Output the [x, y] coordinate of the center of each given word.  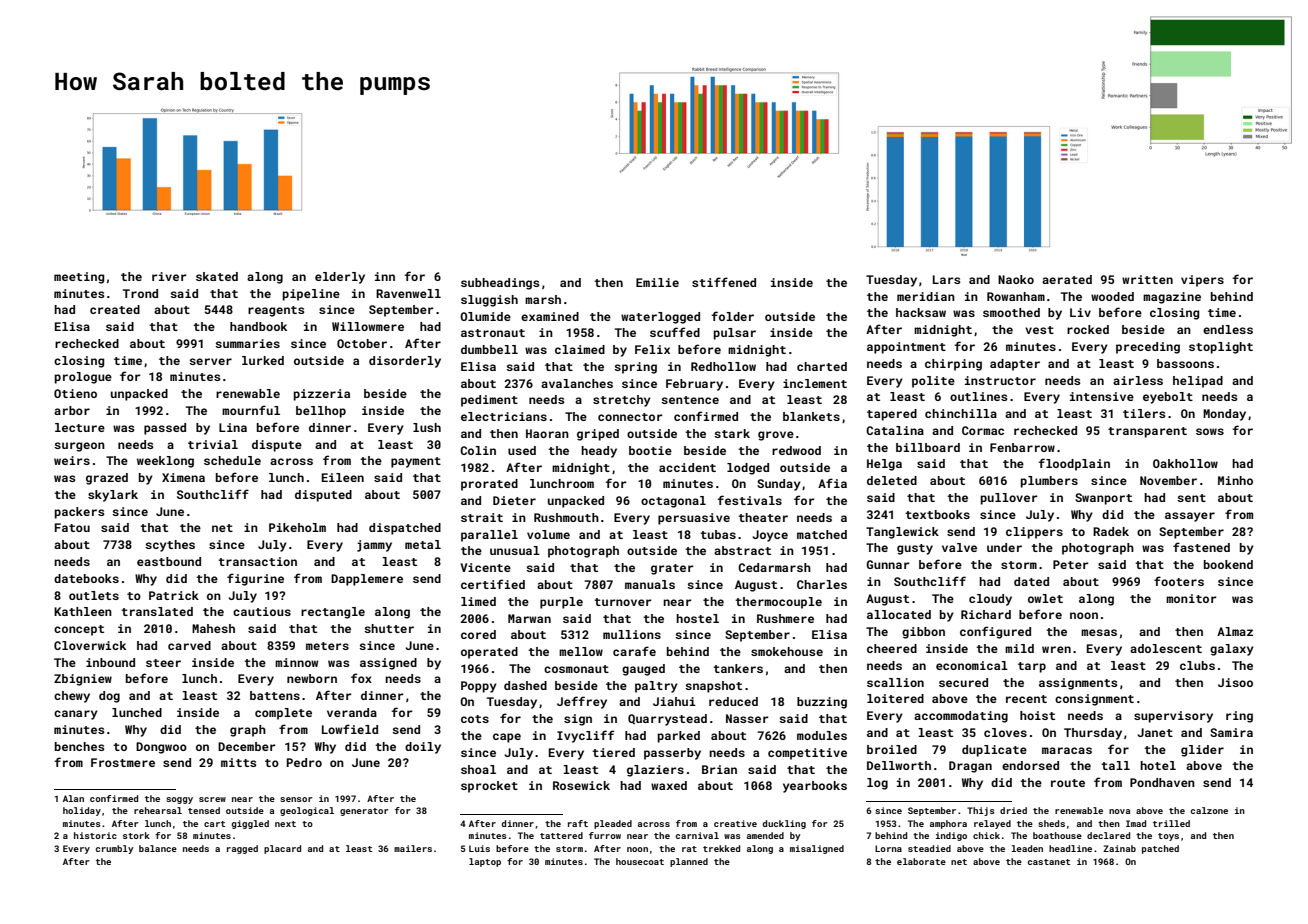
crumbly [115, 849]
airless [1138, 380]
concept [79, 630]
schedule [232, 460]
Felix [652, 349]
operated [489, 653]
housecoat [640, 861]
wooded [1112, 296]
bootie [650, 450]
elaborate [921, 861]
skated [217, 276]
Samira [1231, 732]
